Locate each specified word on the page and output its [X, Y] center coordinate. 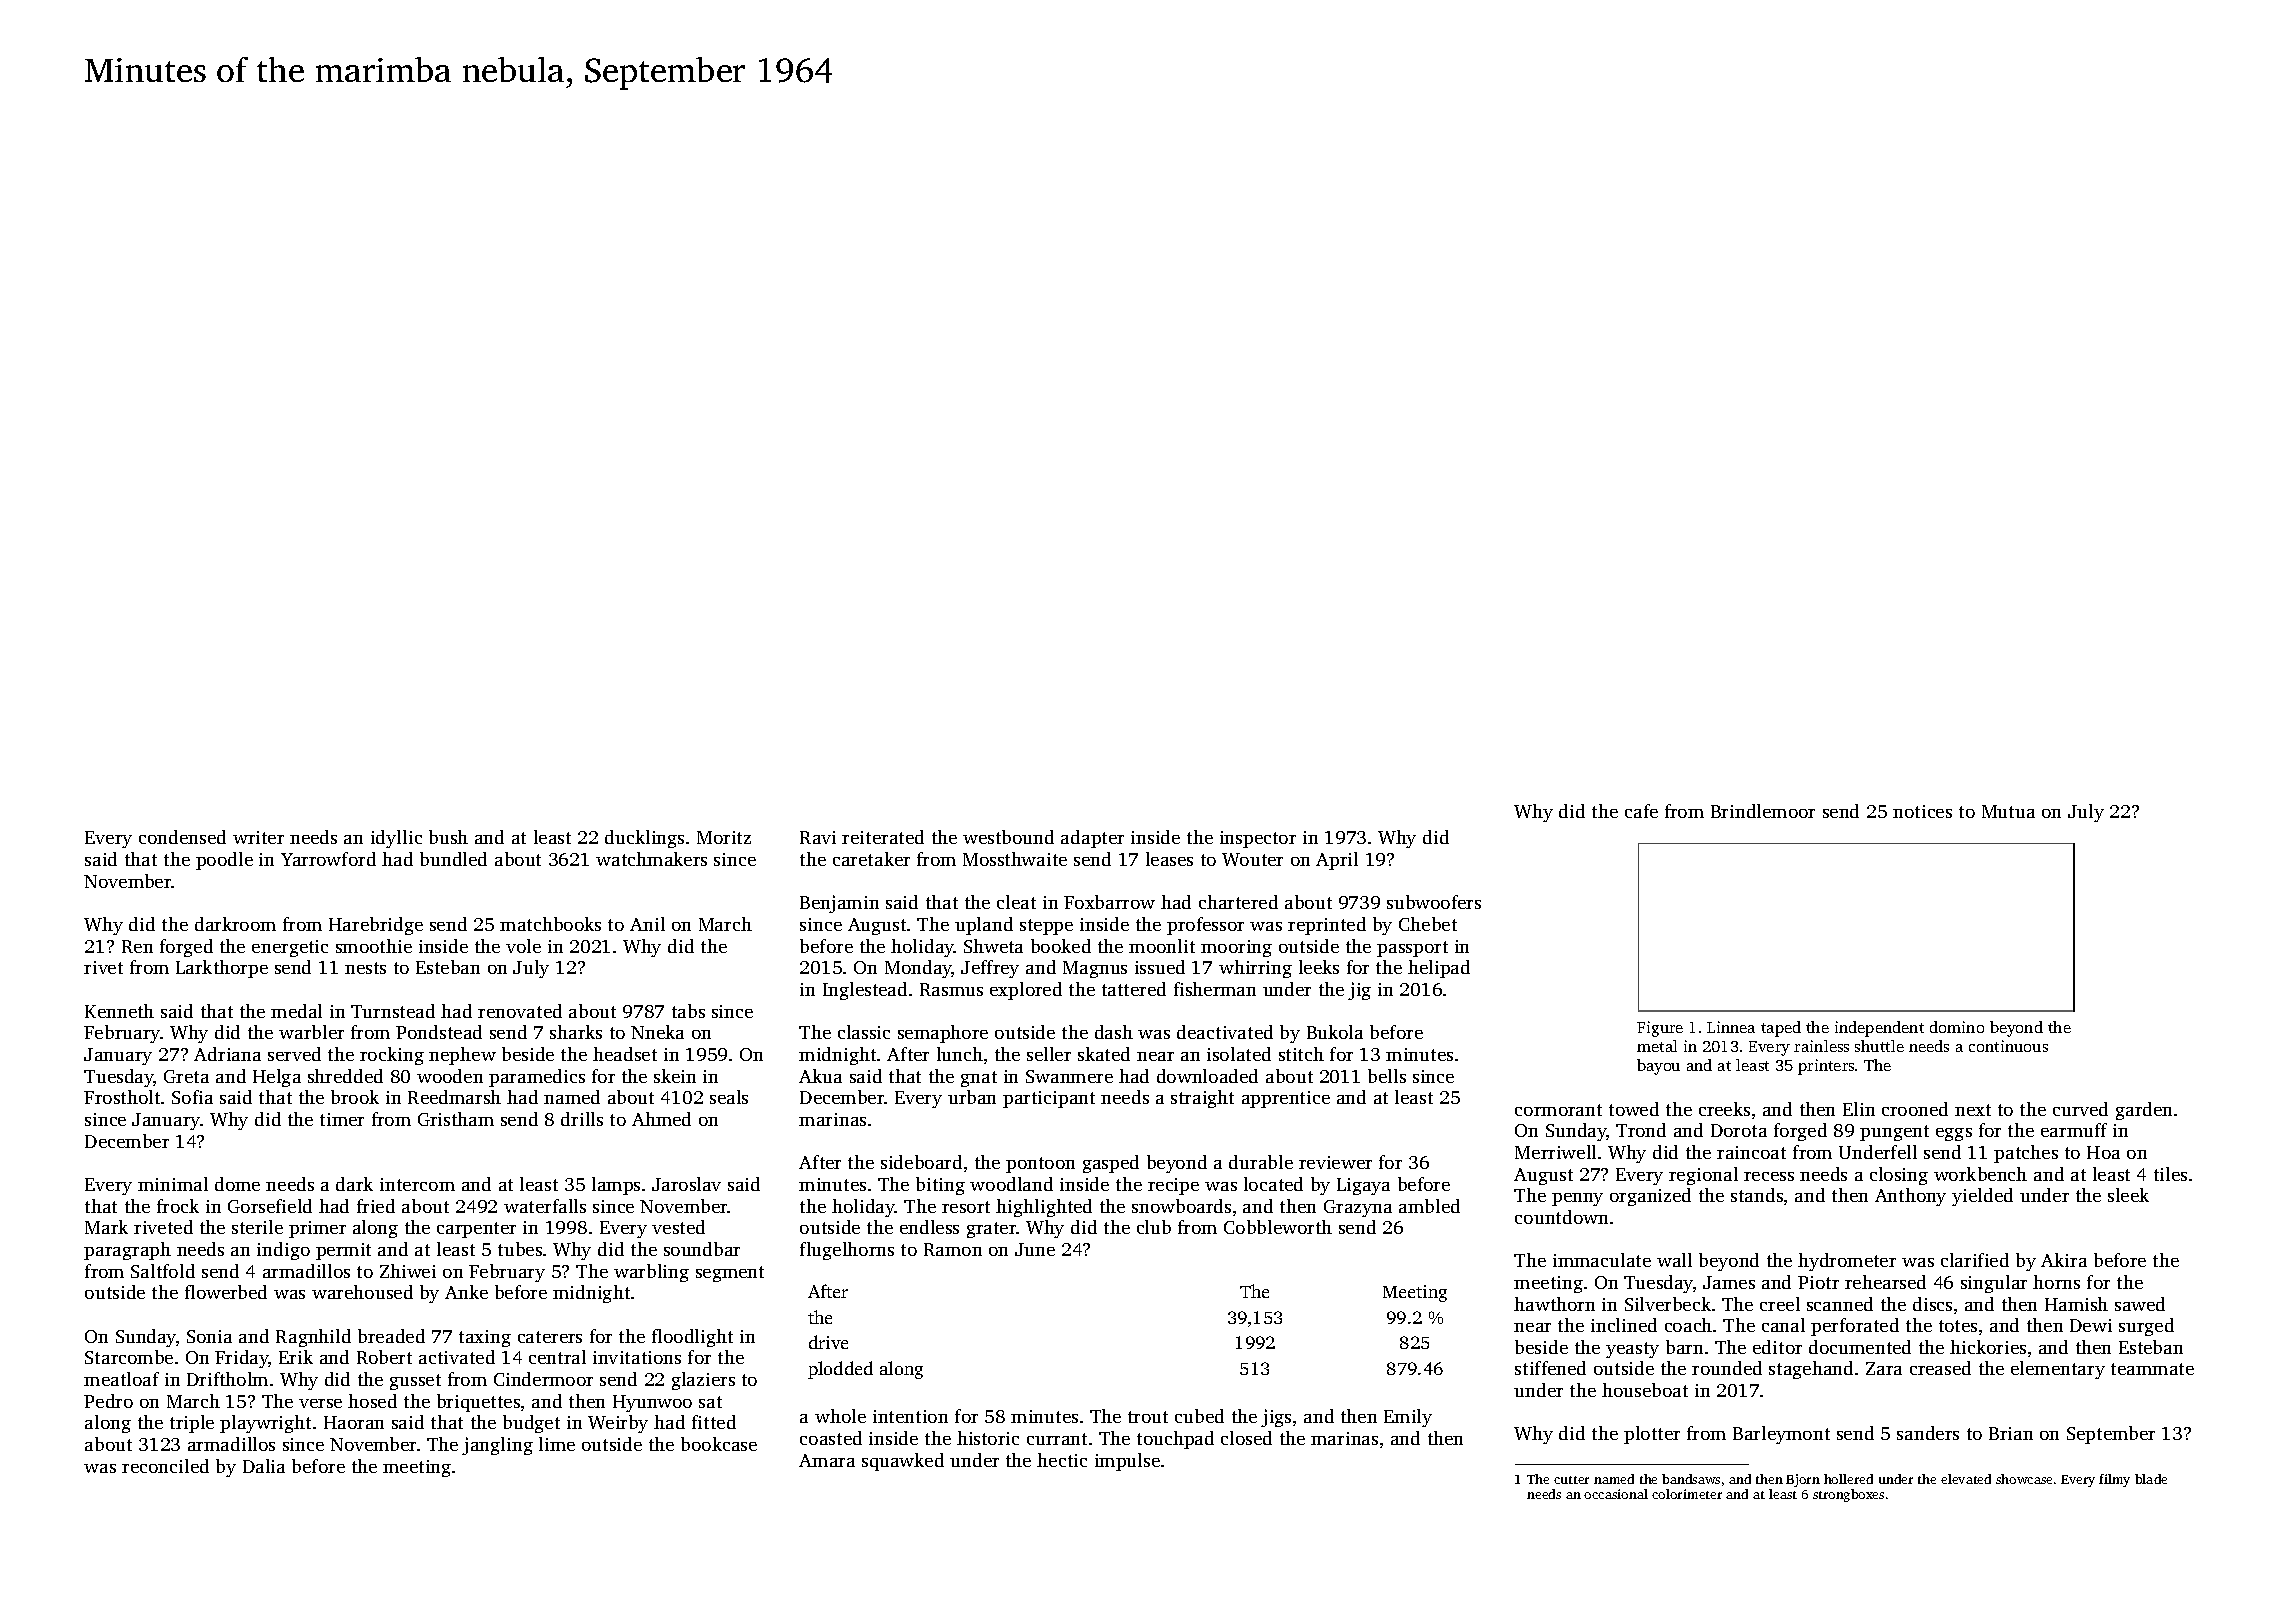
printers [1826, 1067]
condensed [182, 837]
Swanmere [1069, 1076]
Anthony [1910, 1197]
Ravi [818, 837]
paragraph [127, 1251]
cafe [1641, 811]
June [1035, 1249]
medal [296, 1011]
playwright [265, 1424]
